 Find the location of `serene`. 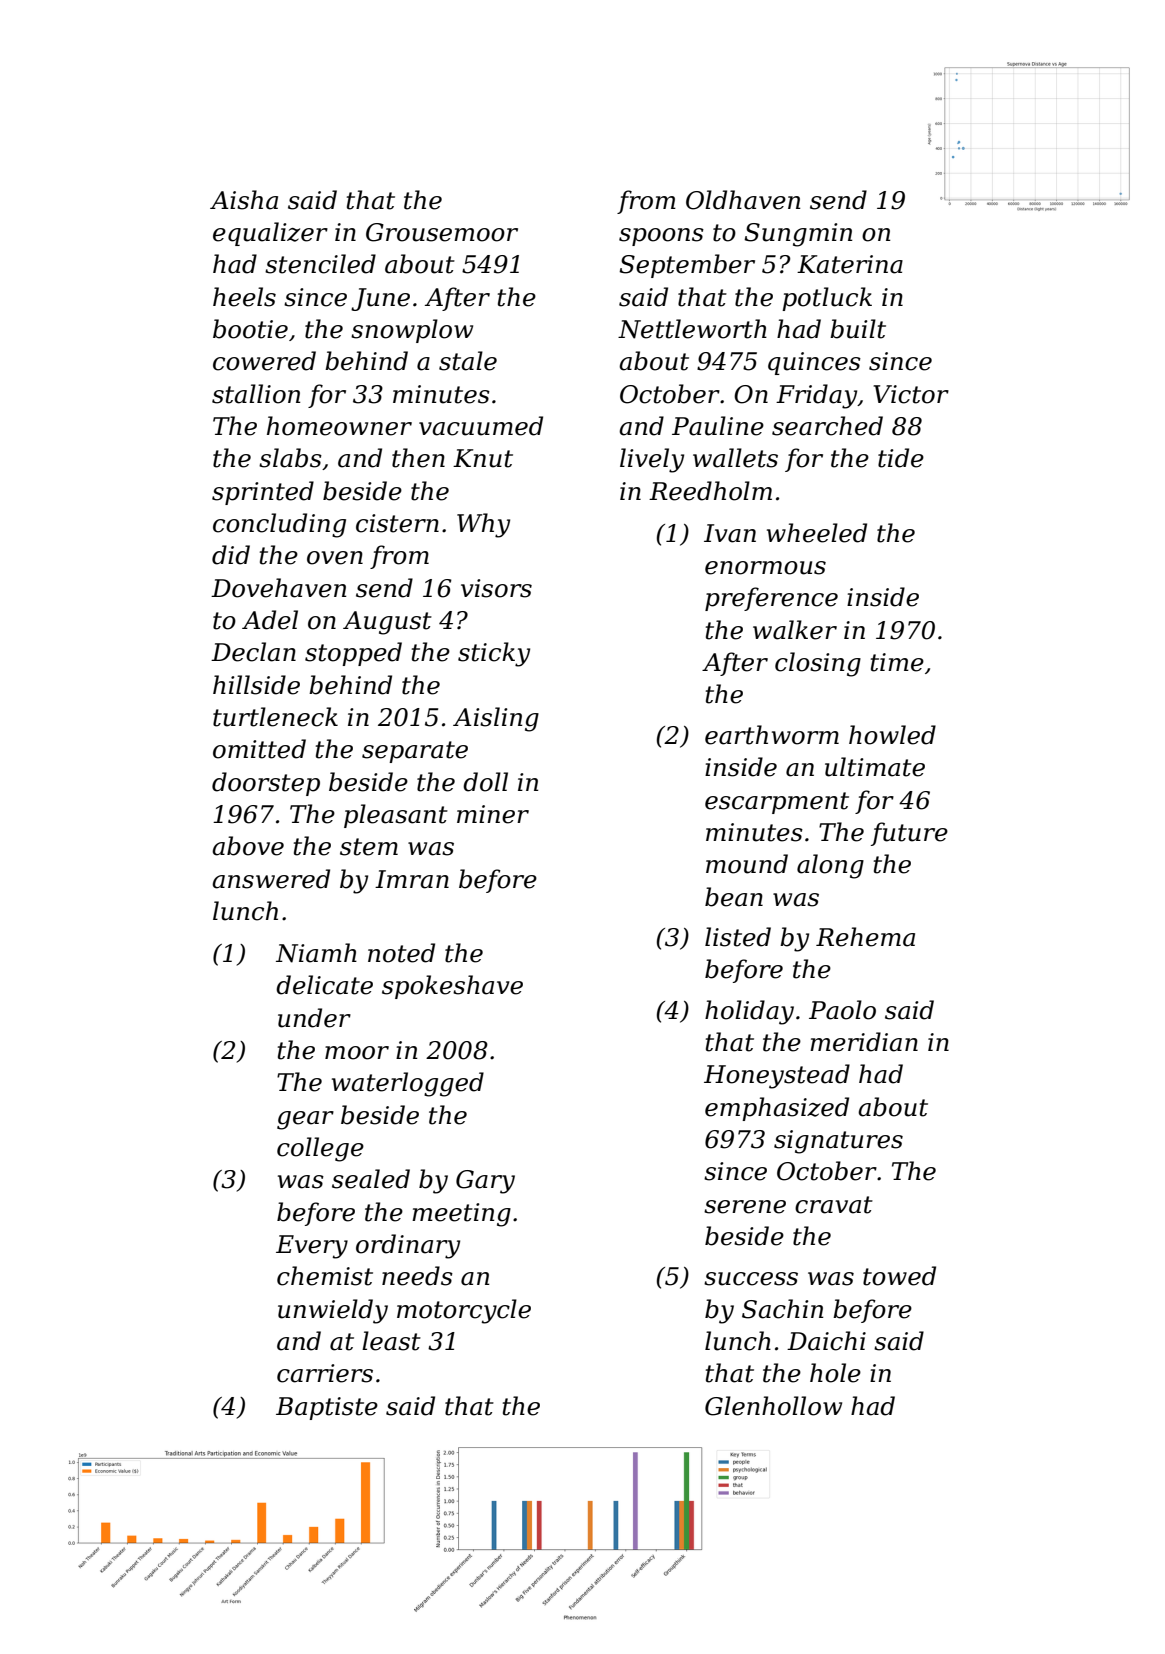

serene is located at coordinates (745, 1207).
